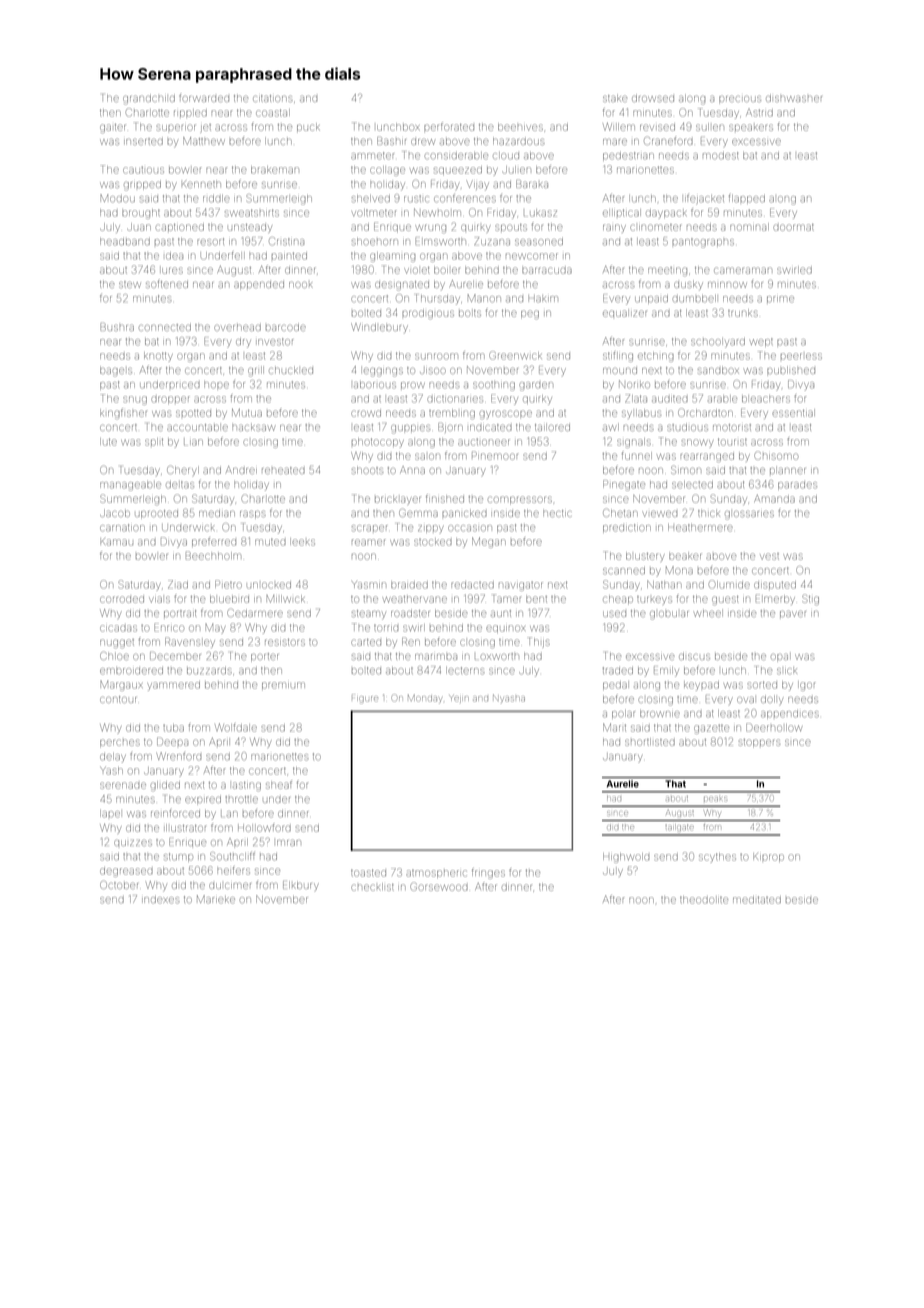 The width and height of the screenshot is (924, 1308). I want to click on Imran, so click(289, 843).
